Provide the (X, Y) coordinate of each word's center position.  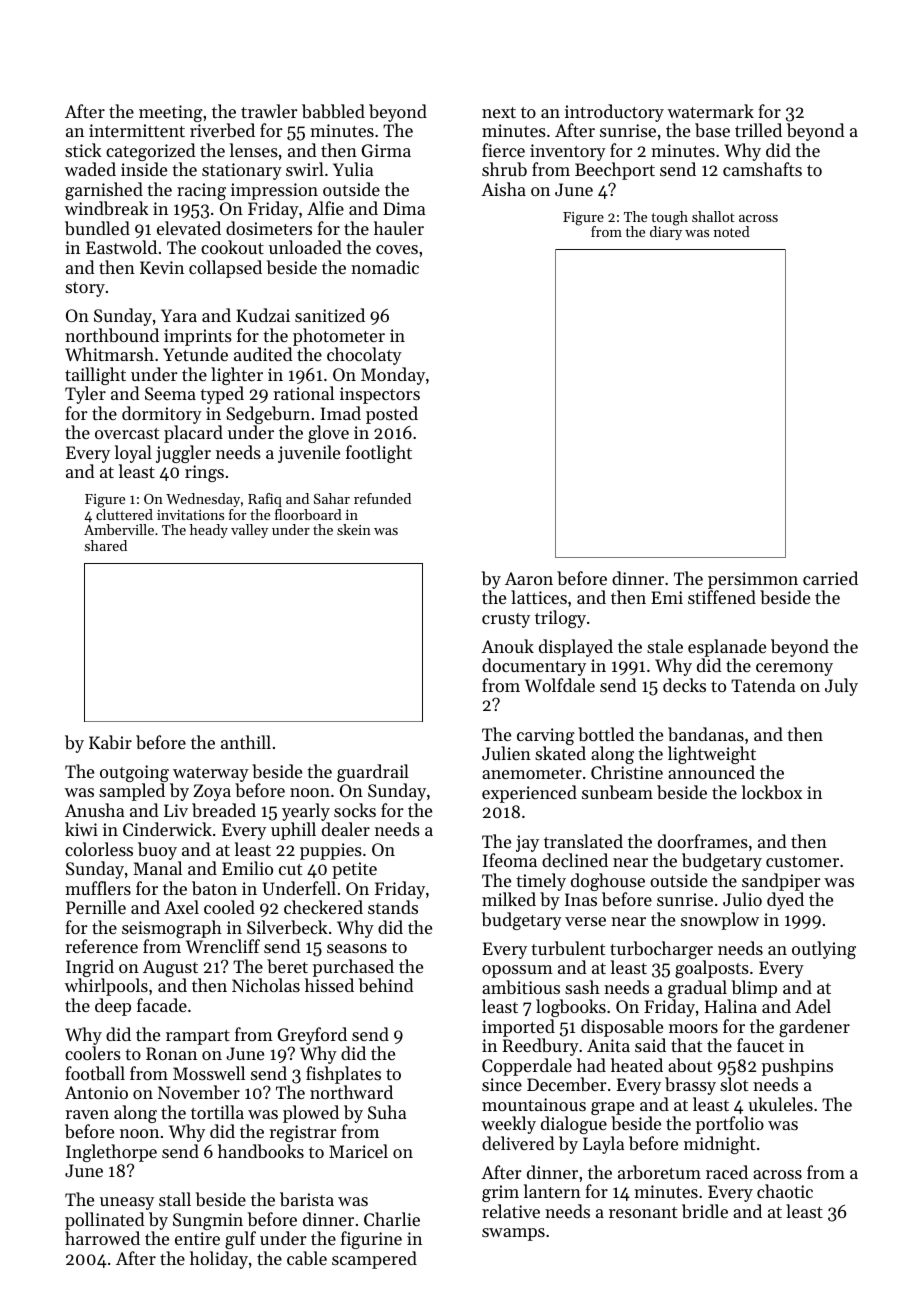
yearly (306, 812)
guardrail (373, 773)
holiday (219, 1260)
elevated (189, 228)
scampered (374, 1260)
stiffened (722, 597)
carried (830, 578)
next (499, 112)
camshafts (762, 169)
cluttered (124, 514)
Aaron (529, 578)
